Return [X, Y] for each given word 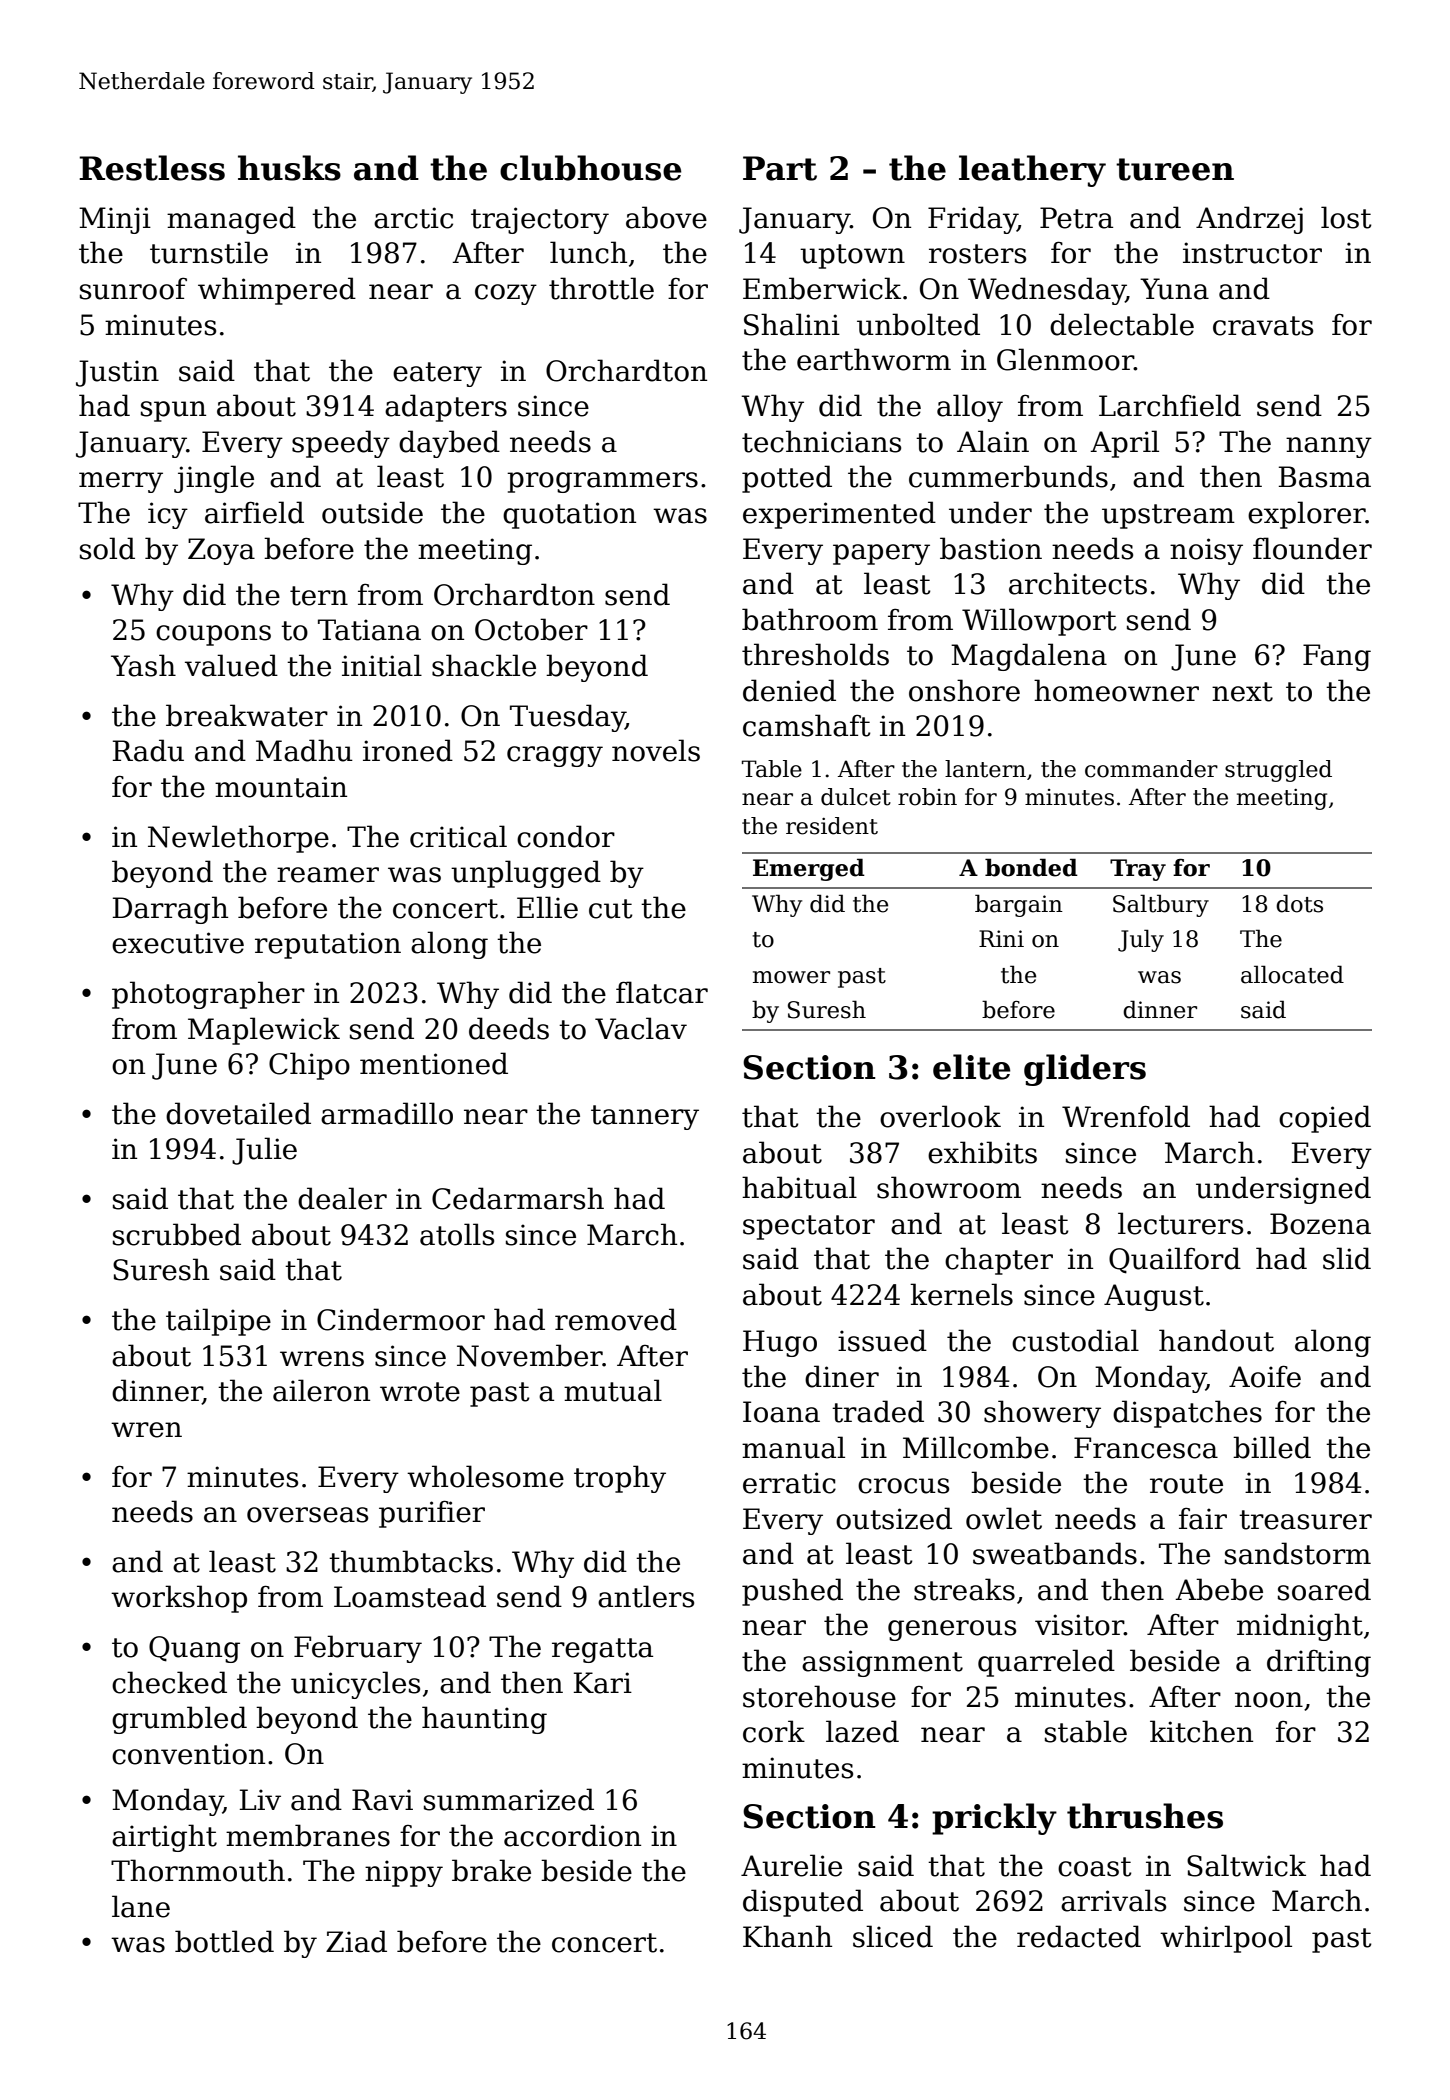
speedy [341, 444]
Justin [117, 373]
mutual [613, 1390]
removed [616, 1319]
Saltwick [1246, 1865]
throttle [601, 288]
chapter [999, 1261]
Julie [264, 1151]
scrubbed [177, 1234]
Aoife [1265, 1376]
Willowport [1039, 622]
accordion [572, 1835]
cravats [1263, 326]
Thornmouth [198, 1870]
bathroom [810, 619]
